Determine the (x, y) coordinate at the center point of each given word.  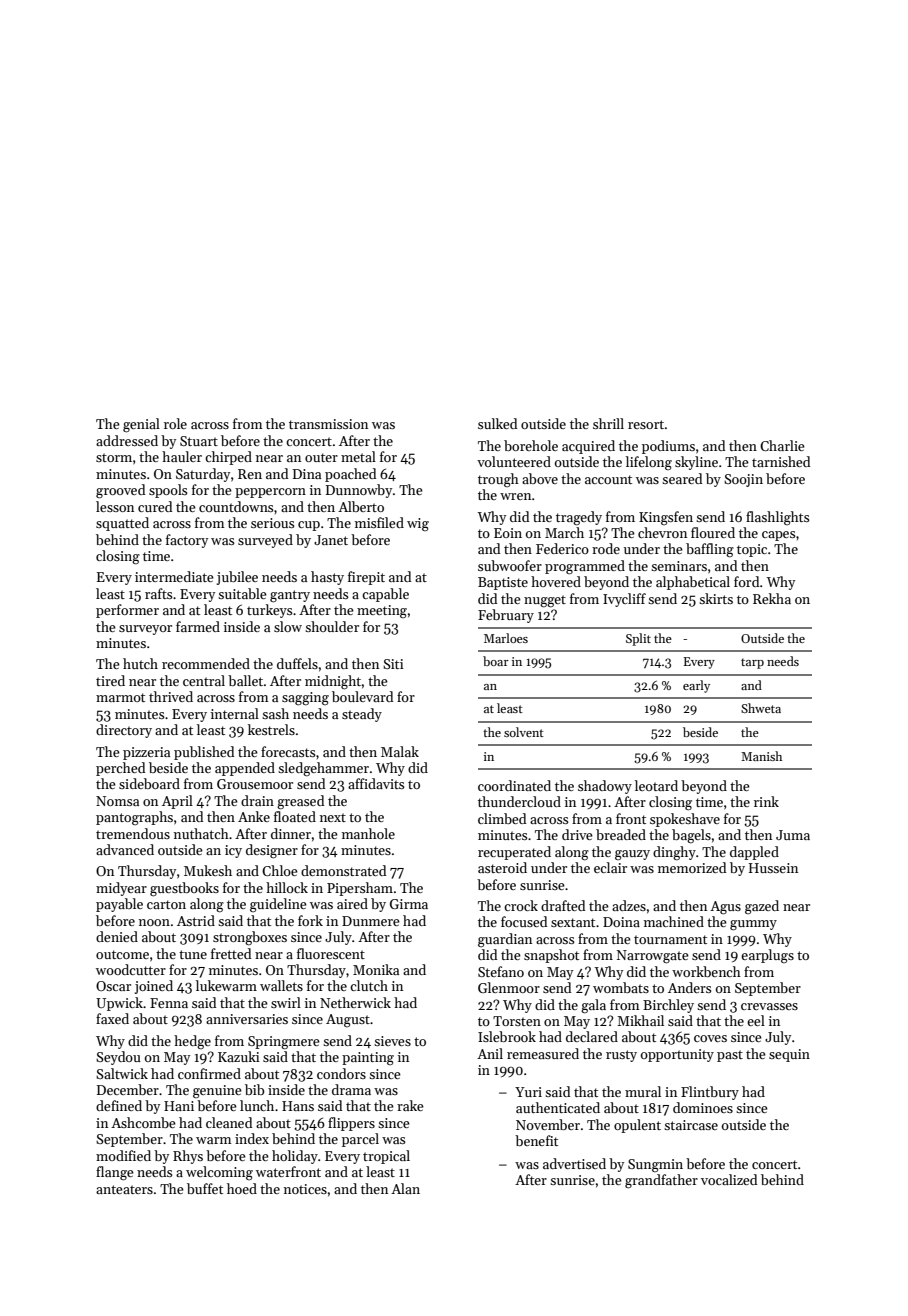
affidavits (376, 783)
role (175, 423)
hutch (140, 663)
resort (646, 424)
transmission (328, 424)
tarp (752, 663)
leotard (656, 785)
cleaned (229, 1122)
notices (305, 1189)
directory (124, 731)
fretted (231, 953)
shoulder (332, 626)
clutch (369, 985)
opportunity (677, 1055)
